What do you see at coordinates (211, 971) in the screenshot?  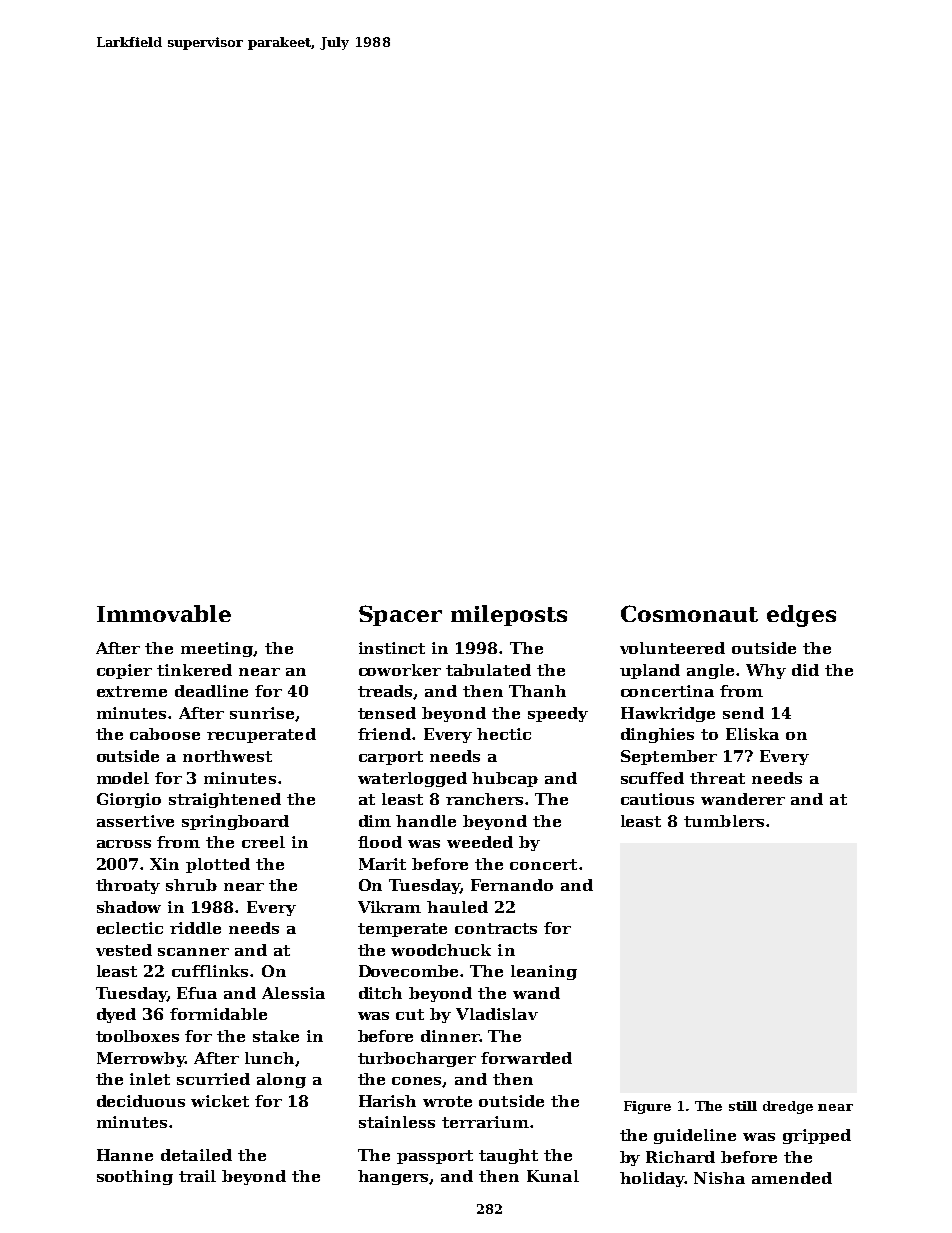 I see `cufflinks` at bounding box center [211, 971].
